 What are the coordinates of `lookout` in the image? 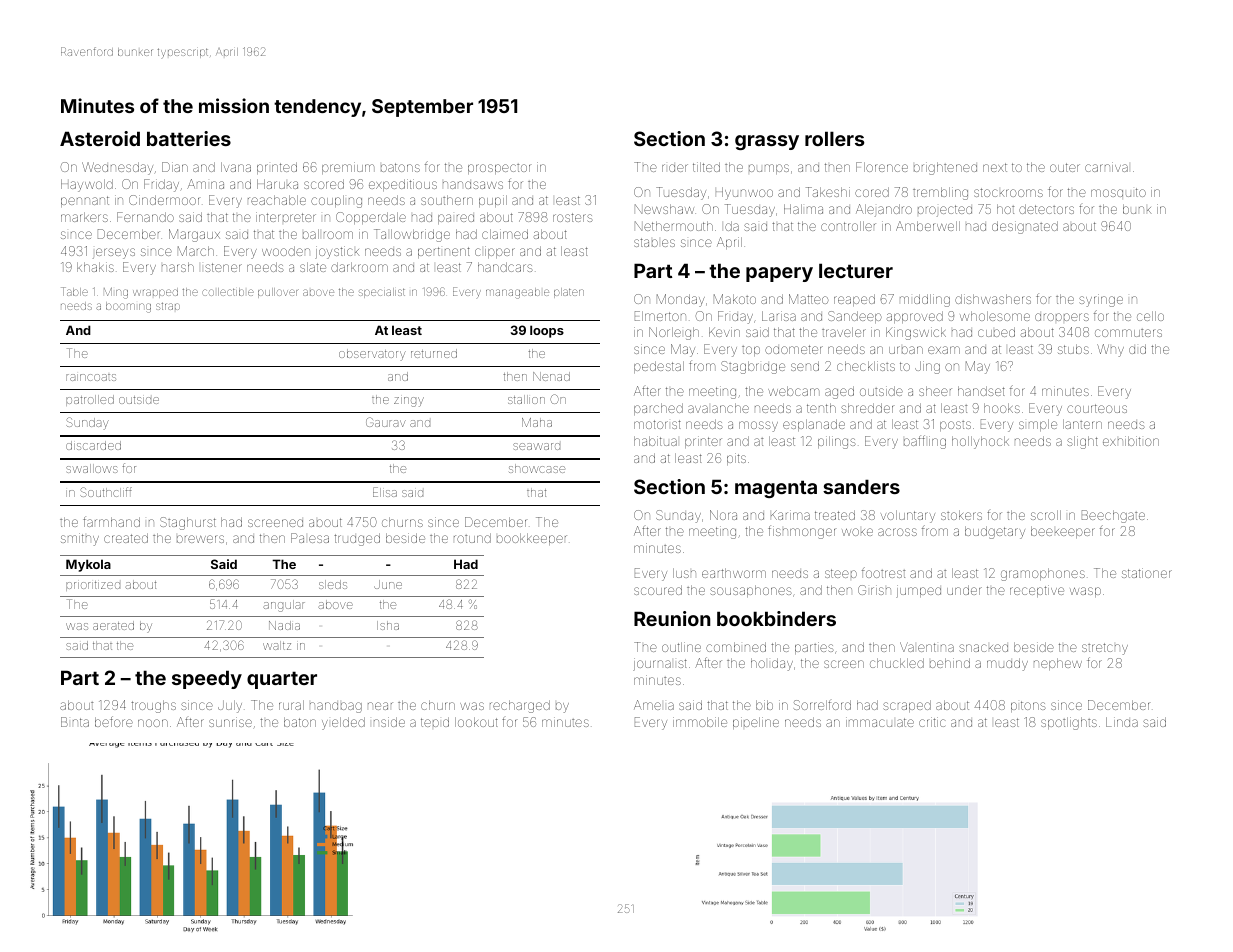 It's located at (476, 722).
